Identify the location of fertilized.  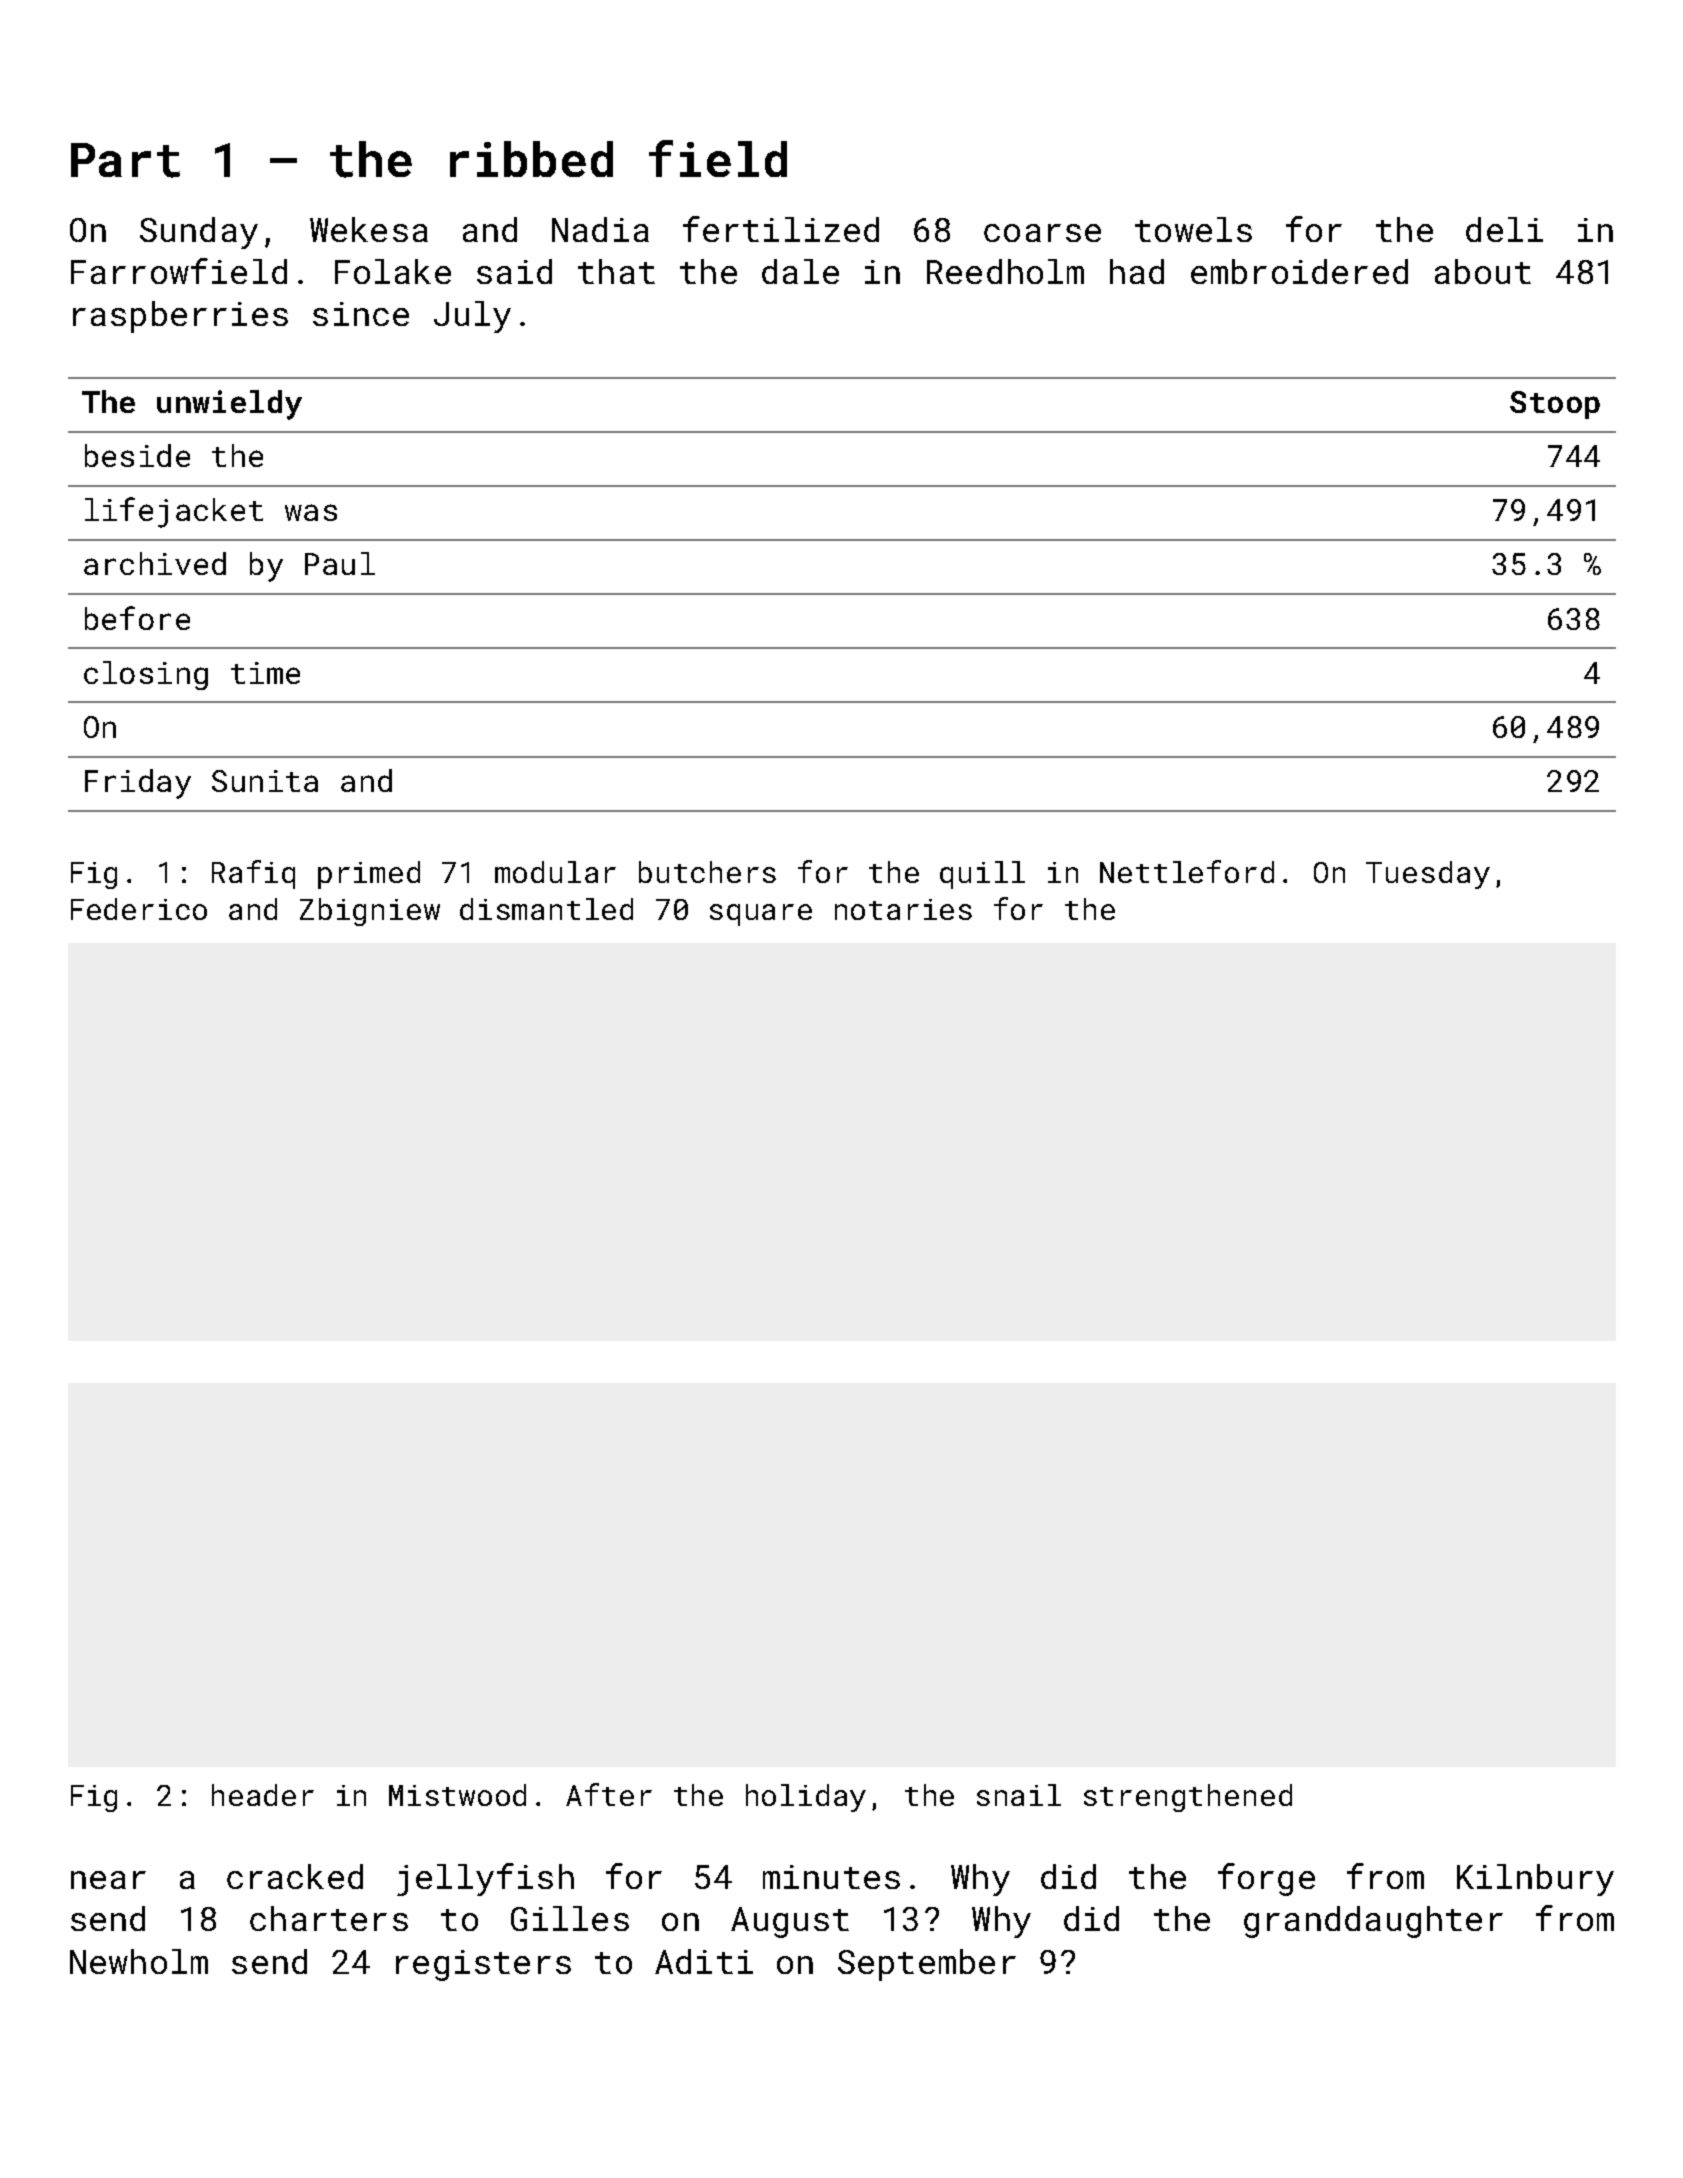
(781, 229).
